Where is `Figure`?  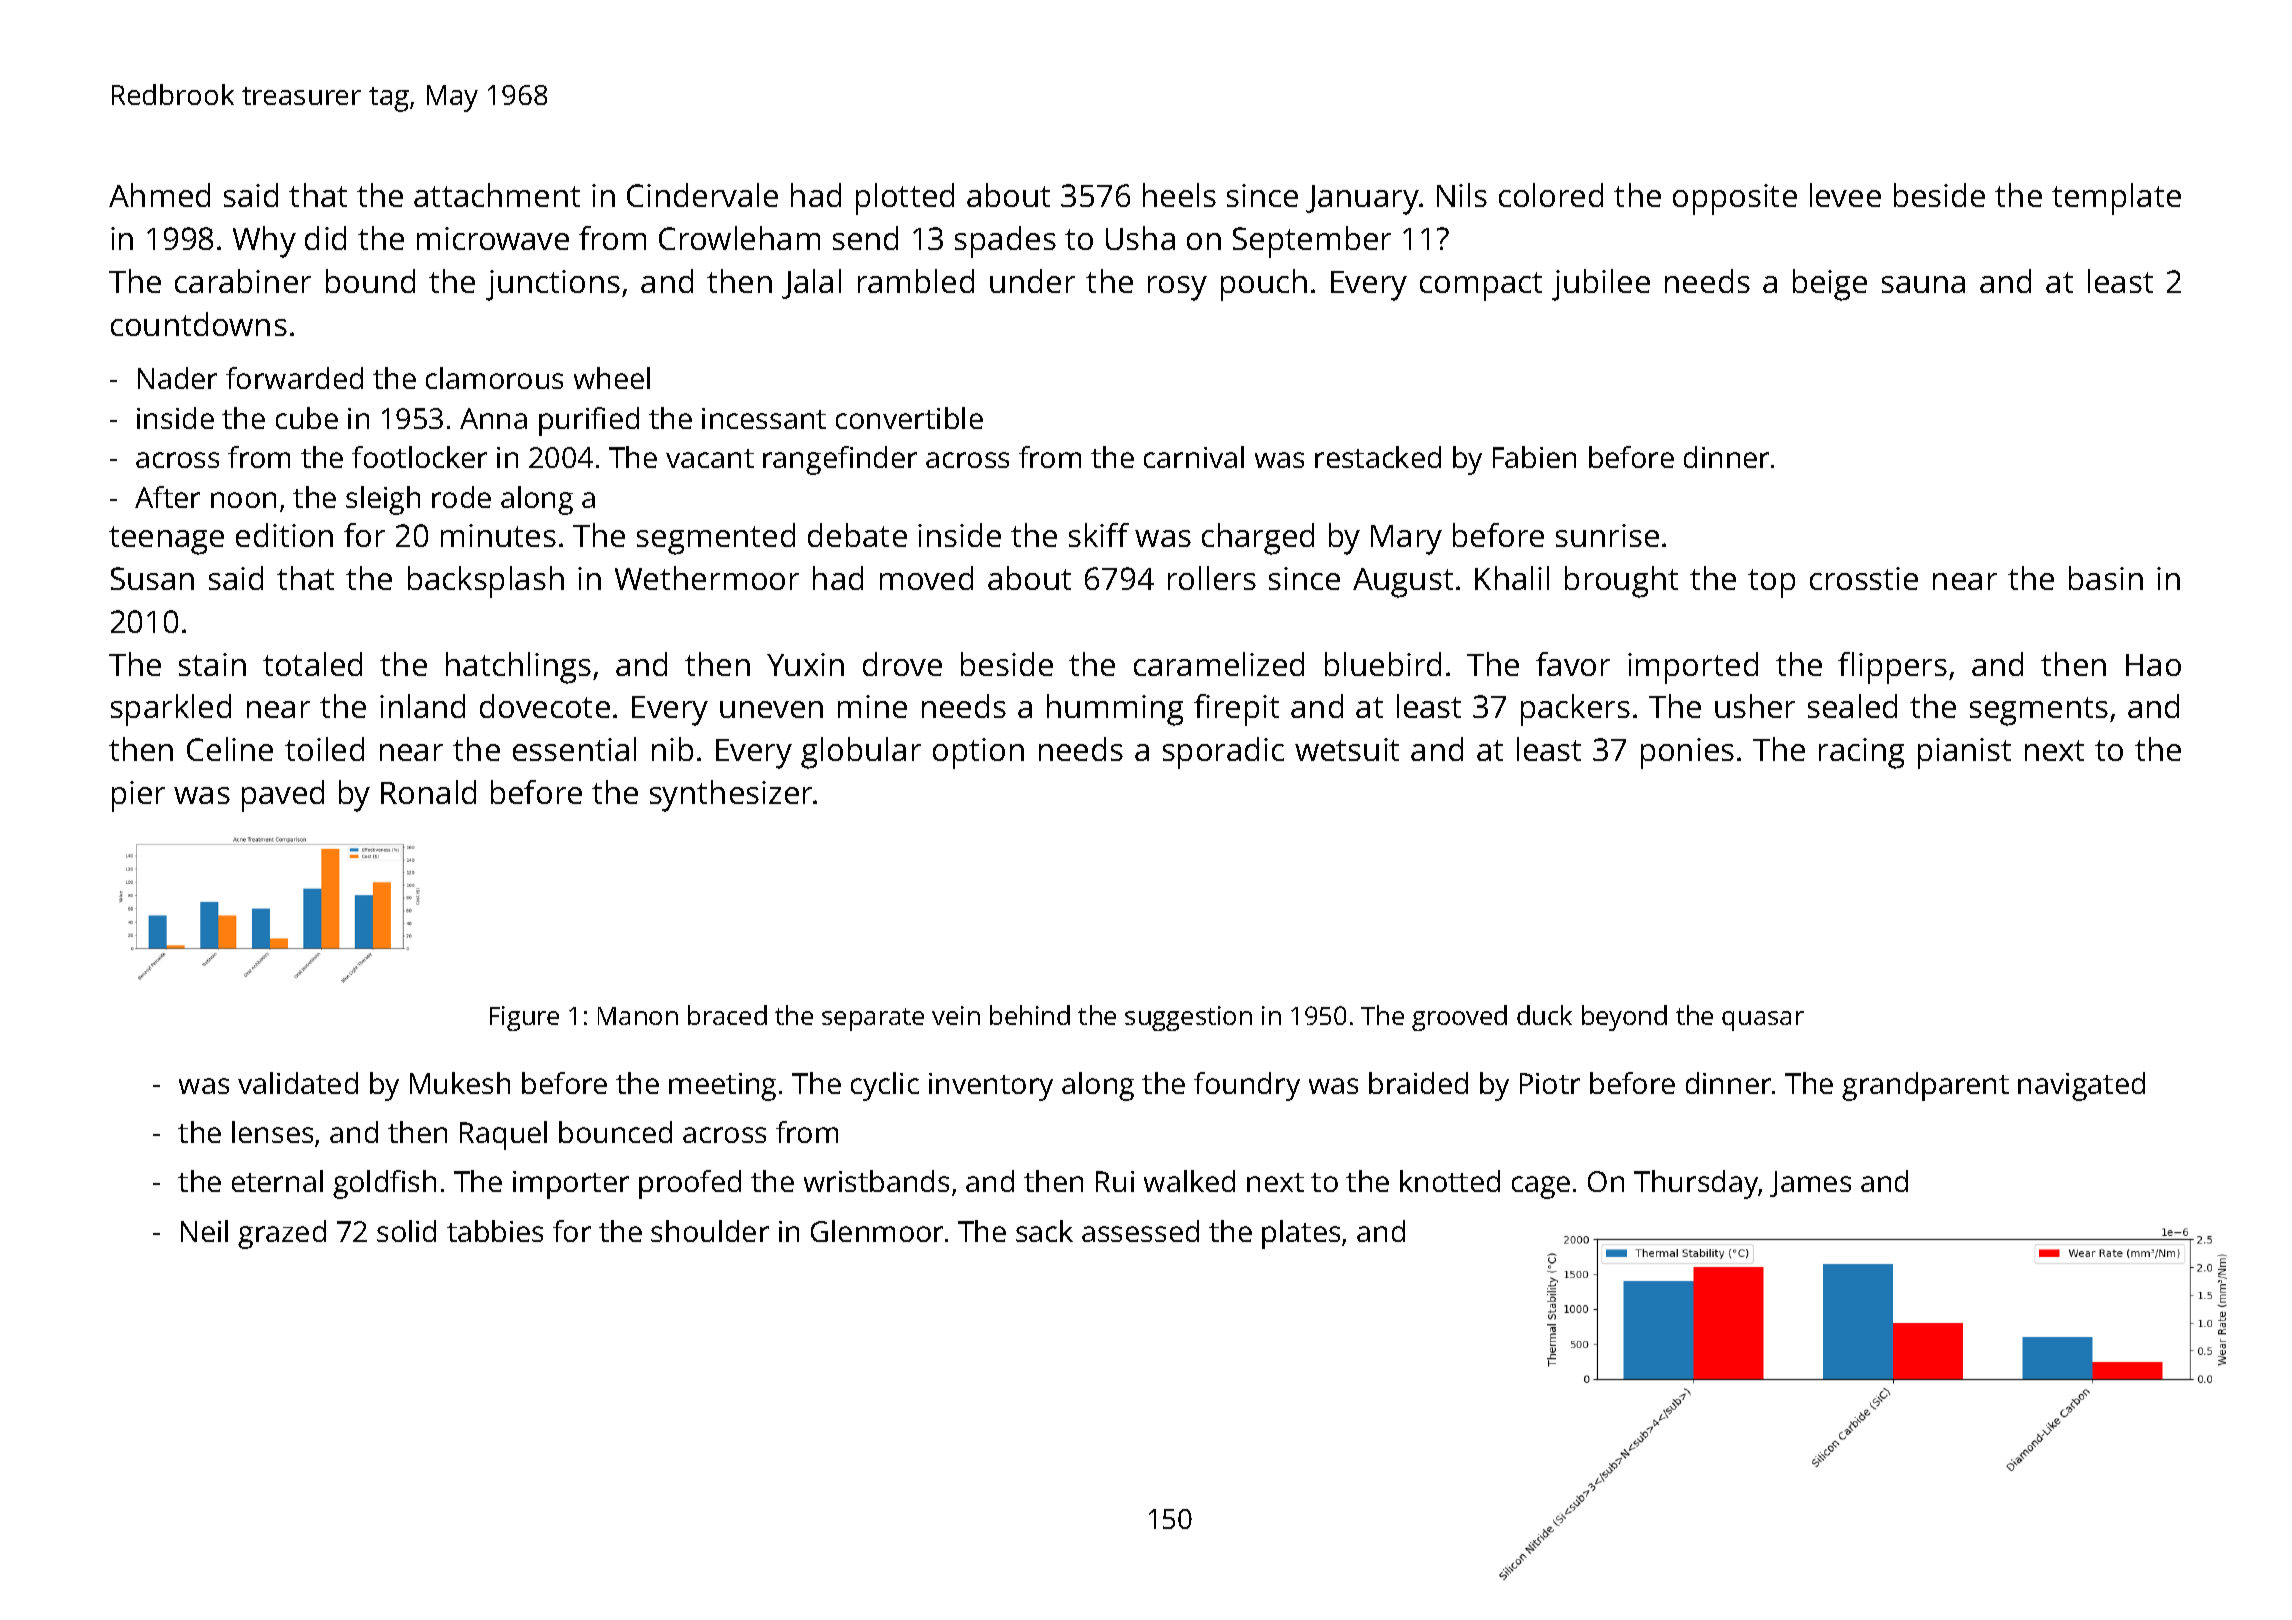 Figure is located at coordinates (524, 1018).
